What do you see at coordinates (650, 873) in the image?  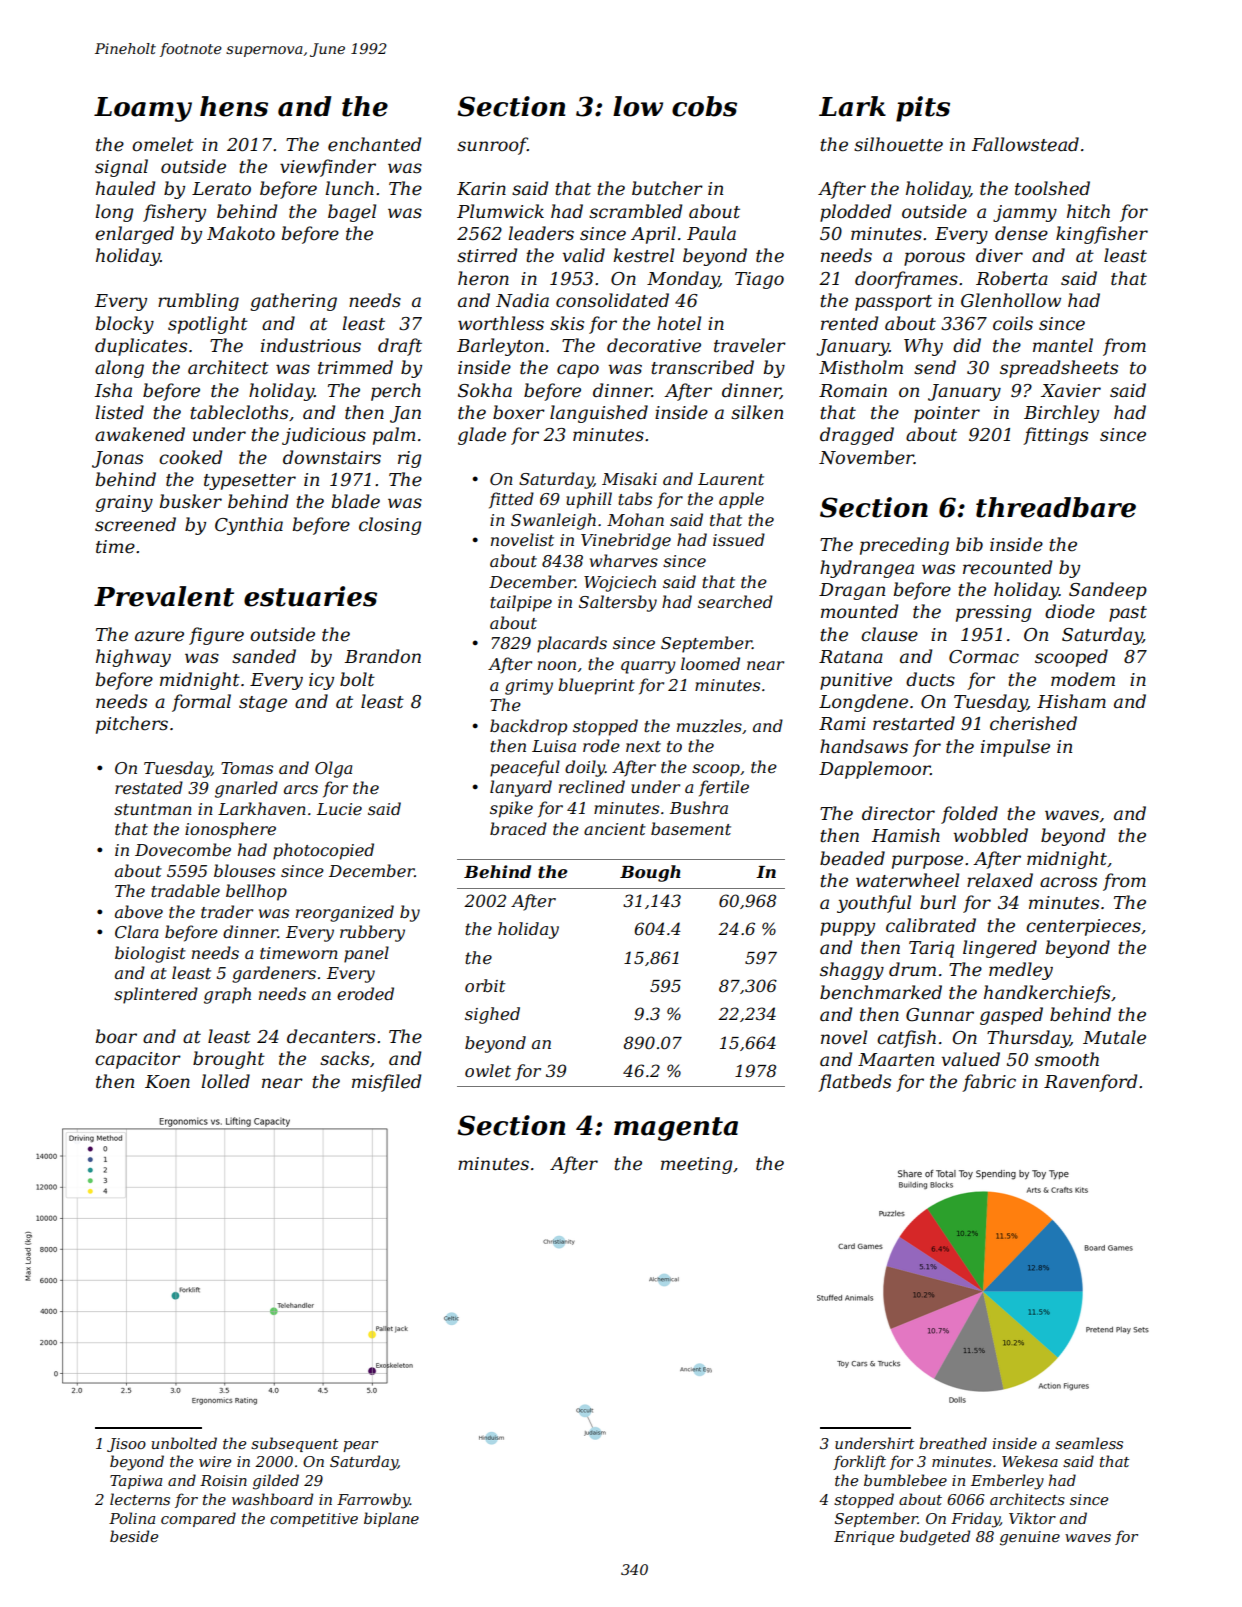 I see `Bough` at bounding box center [650, 873].
